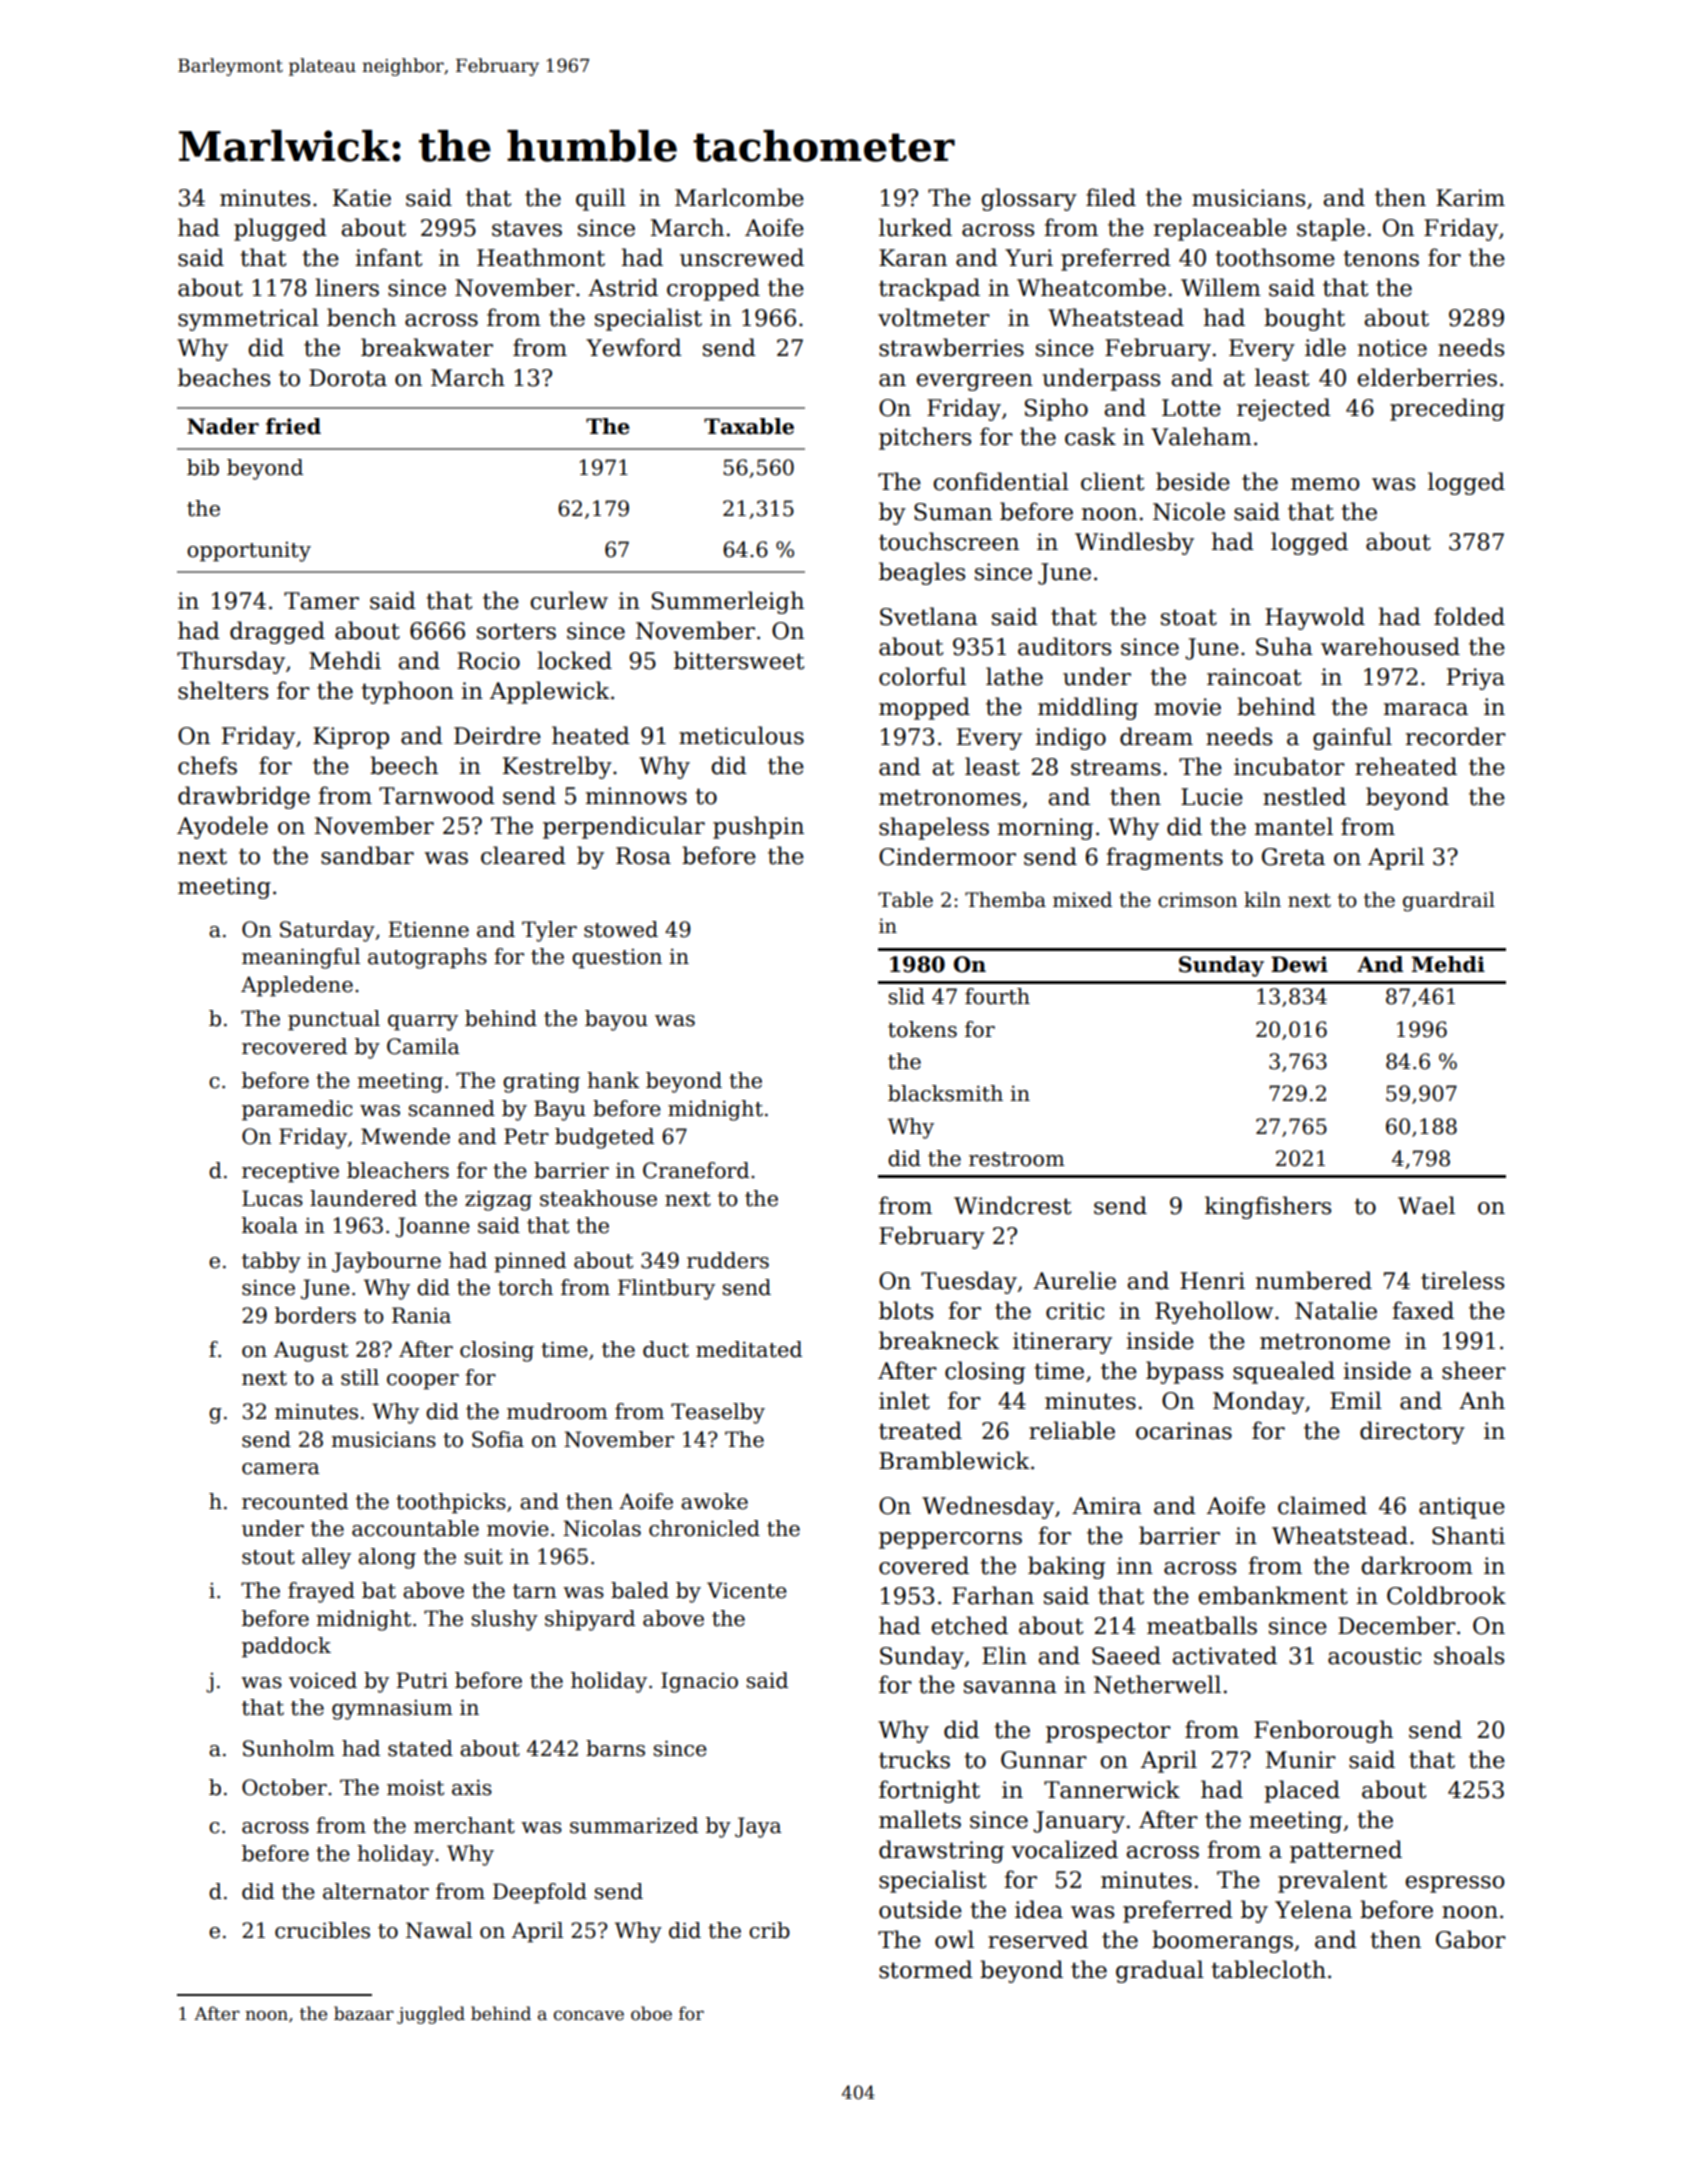 Image resolution: width=1683 pixels, height=2178 pixels. I want to click on Wael, so click(1426, 1205).
